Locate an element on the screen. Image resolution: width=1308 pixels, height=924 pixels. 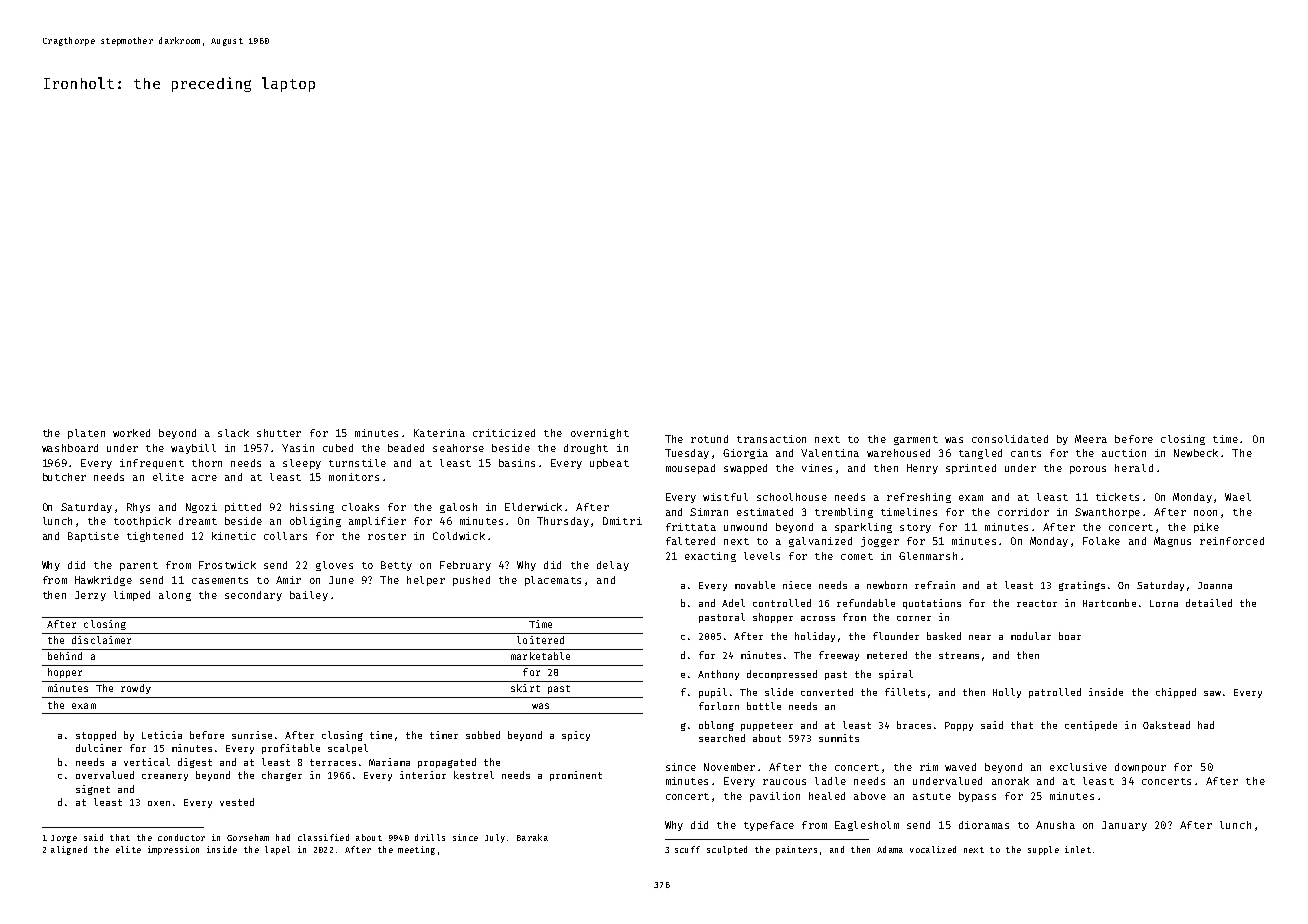
placemats is located at coordinates (553, 581).
